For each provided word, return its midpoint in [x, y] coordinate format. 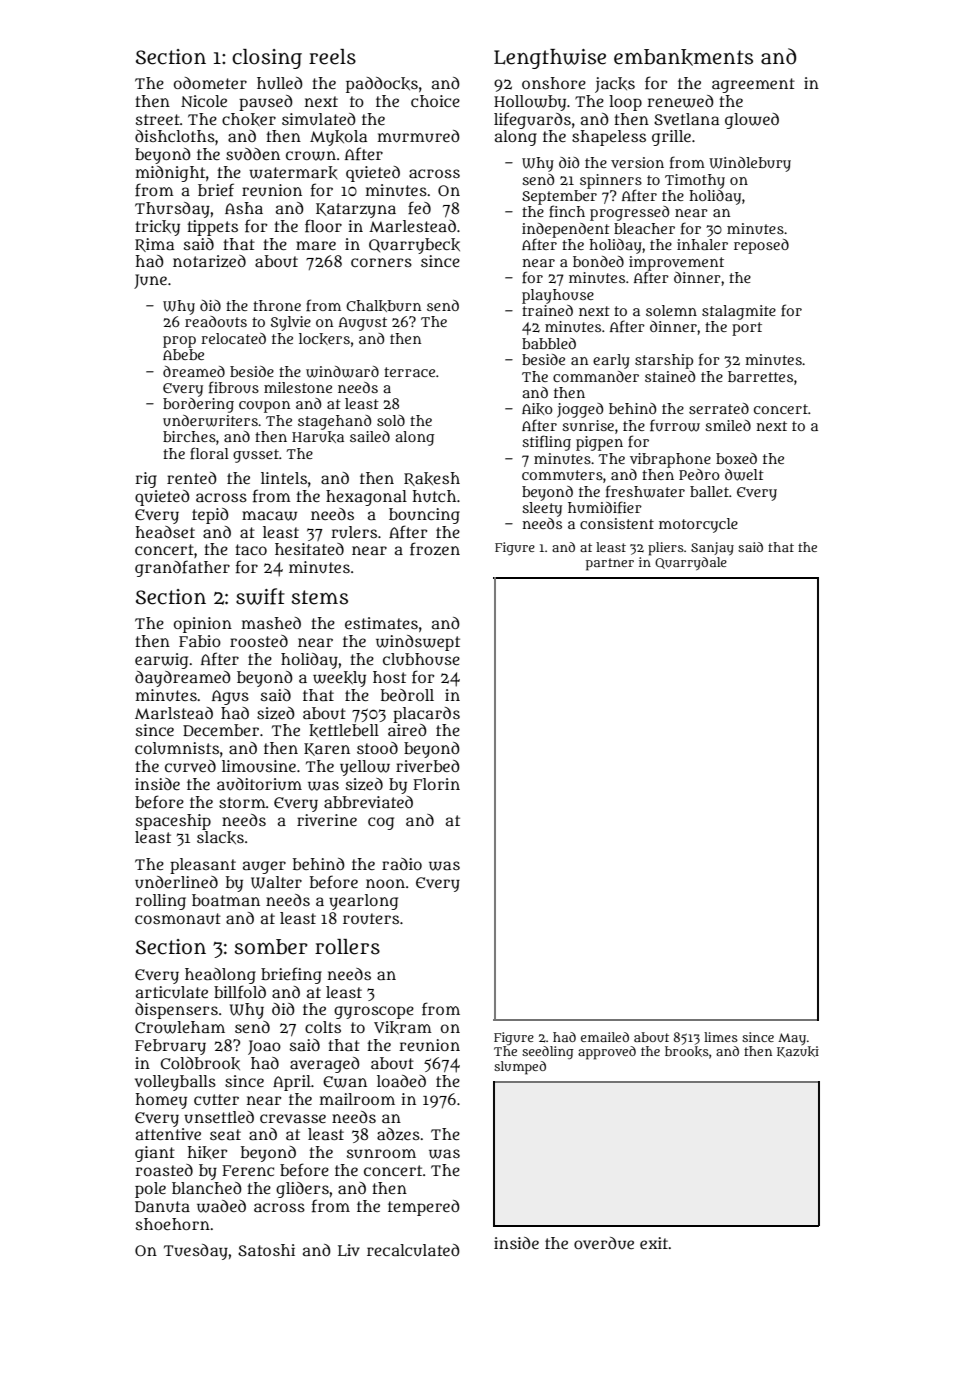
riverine [327, 820]
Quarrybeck [414, 246]
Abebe [183, 354]
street [158, 119]
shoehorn [173, 1224]
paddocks [382, 85]
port [747, 329]
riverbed [428, 766]
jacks [615, 85]
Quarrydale [691, 563]
